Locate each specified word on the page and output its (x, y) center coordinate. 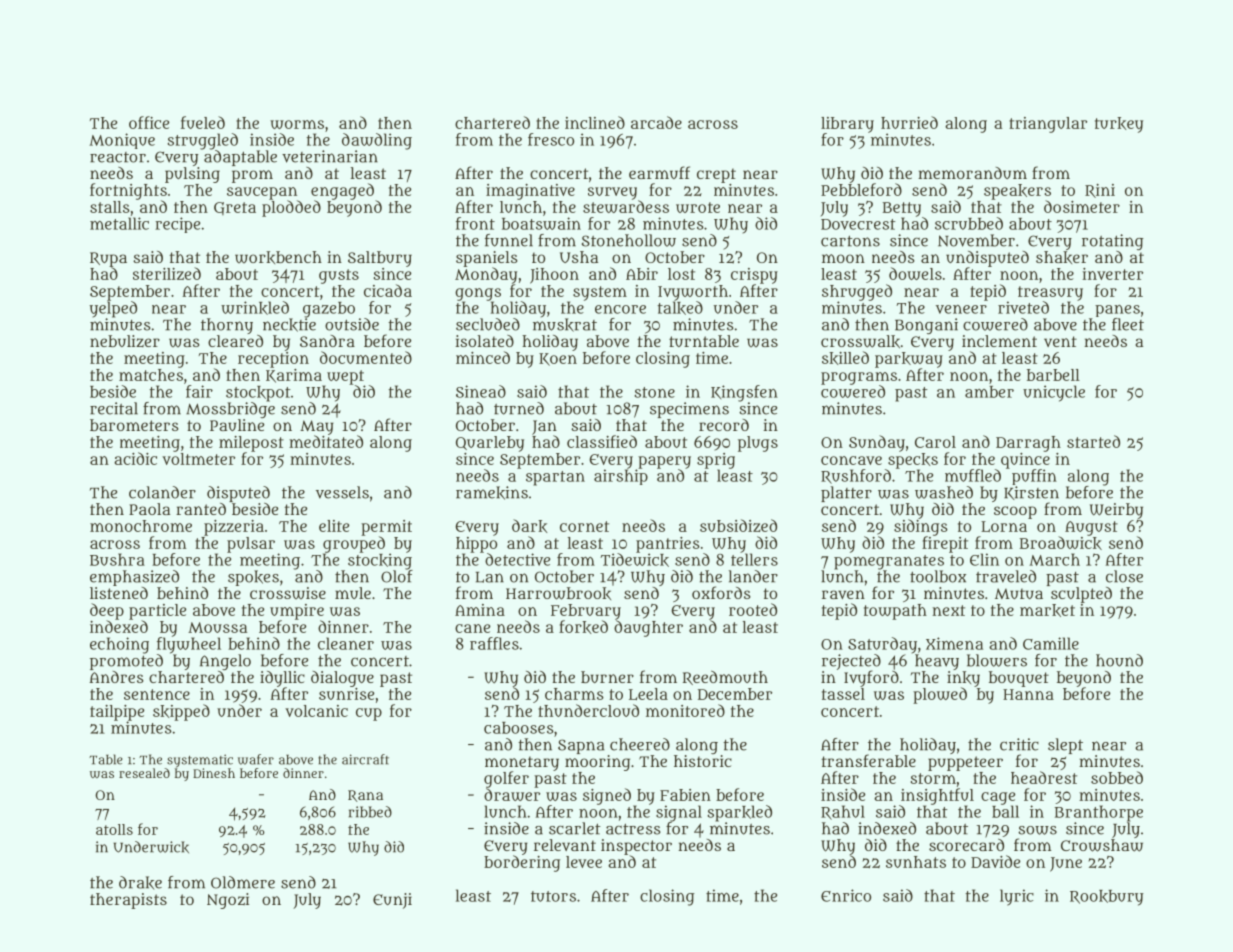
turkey (1119, 125)
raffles (494, 643)
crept (716, 175)
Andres (116, 677)
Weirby (1116, 511)
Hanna (1028, 694)
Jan (544, 427)
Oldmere (243, 882)
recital (114, 408)
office (149, 122)
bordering (522, 863)
